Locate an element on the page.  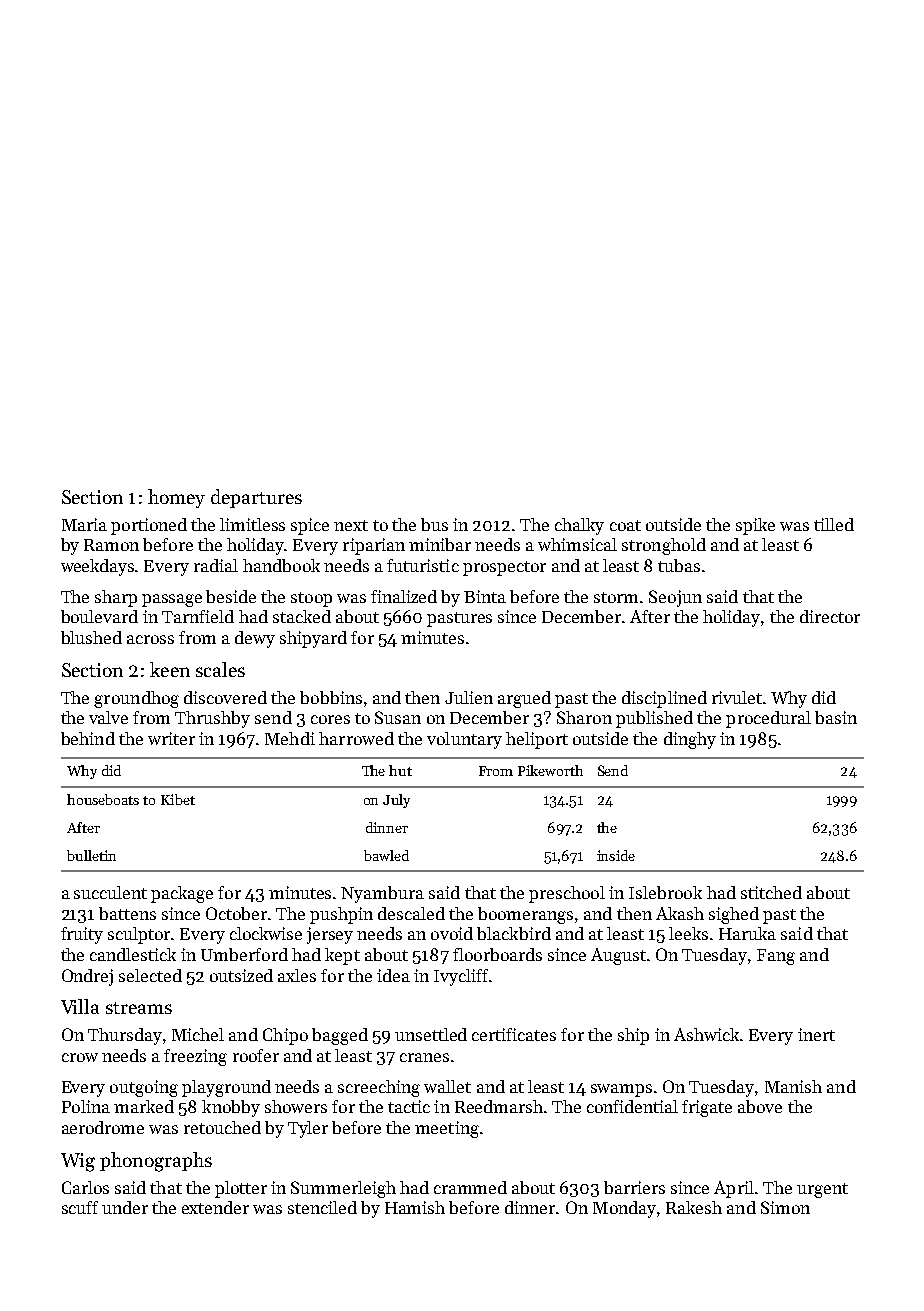
basin is located at coordinates (836, 717).
